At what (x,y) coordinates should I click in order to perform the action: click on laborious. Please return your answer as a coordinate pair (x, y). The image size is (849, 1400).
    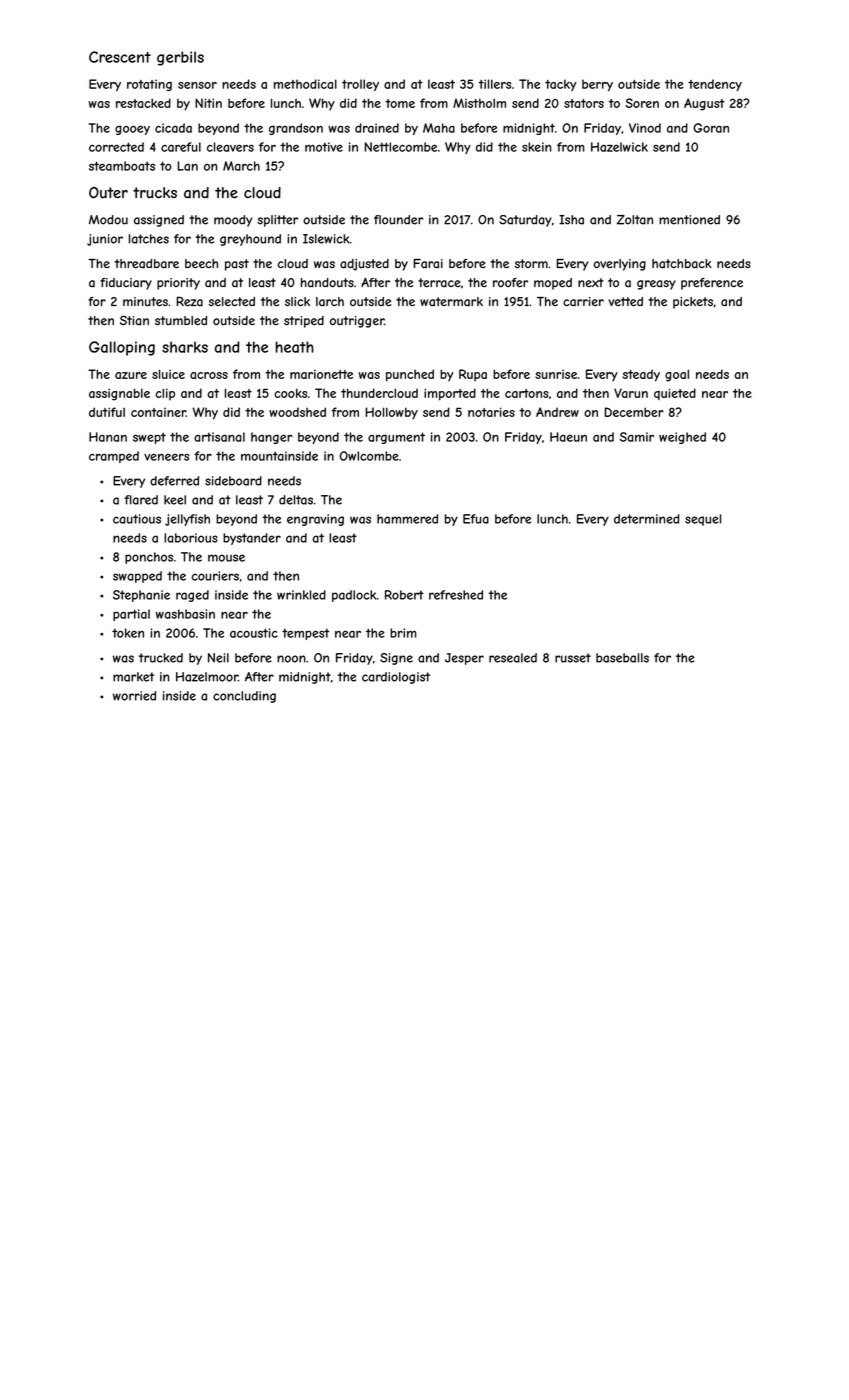
    Looking at the image, I should click on (191, 538).
